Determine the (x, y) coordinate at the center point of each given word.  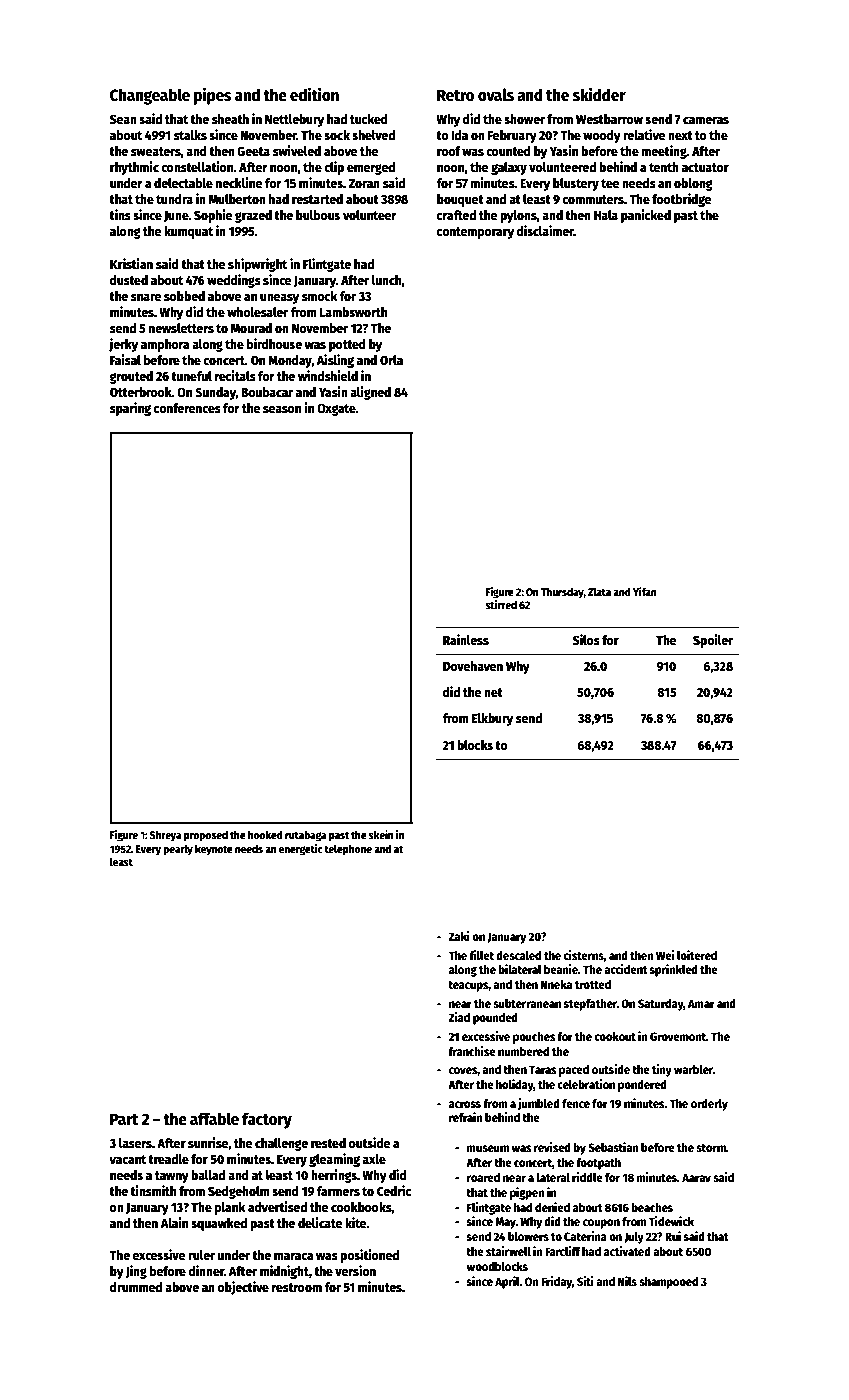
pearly (178, 850)
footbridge (681, 200)
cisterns (583, 955)
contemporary (475, 233)
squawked (219, 1224)
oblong (693, 184)
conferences (187, 408)
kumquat (188, 232)
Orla (391, 360)
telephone (348, 850)
